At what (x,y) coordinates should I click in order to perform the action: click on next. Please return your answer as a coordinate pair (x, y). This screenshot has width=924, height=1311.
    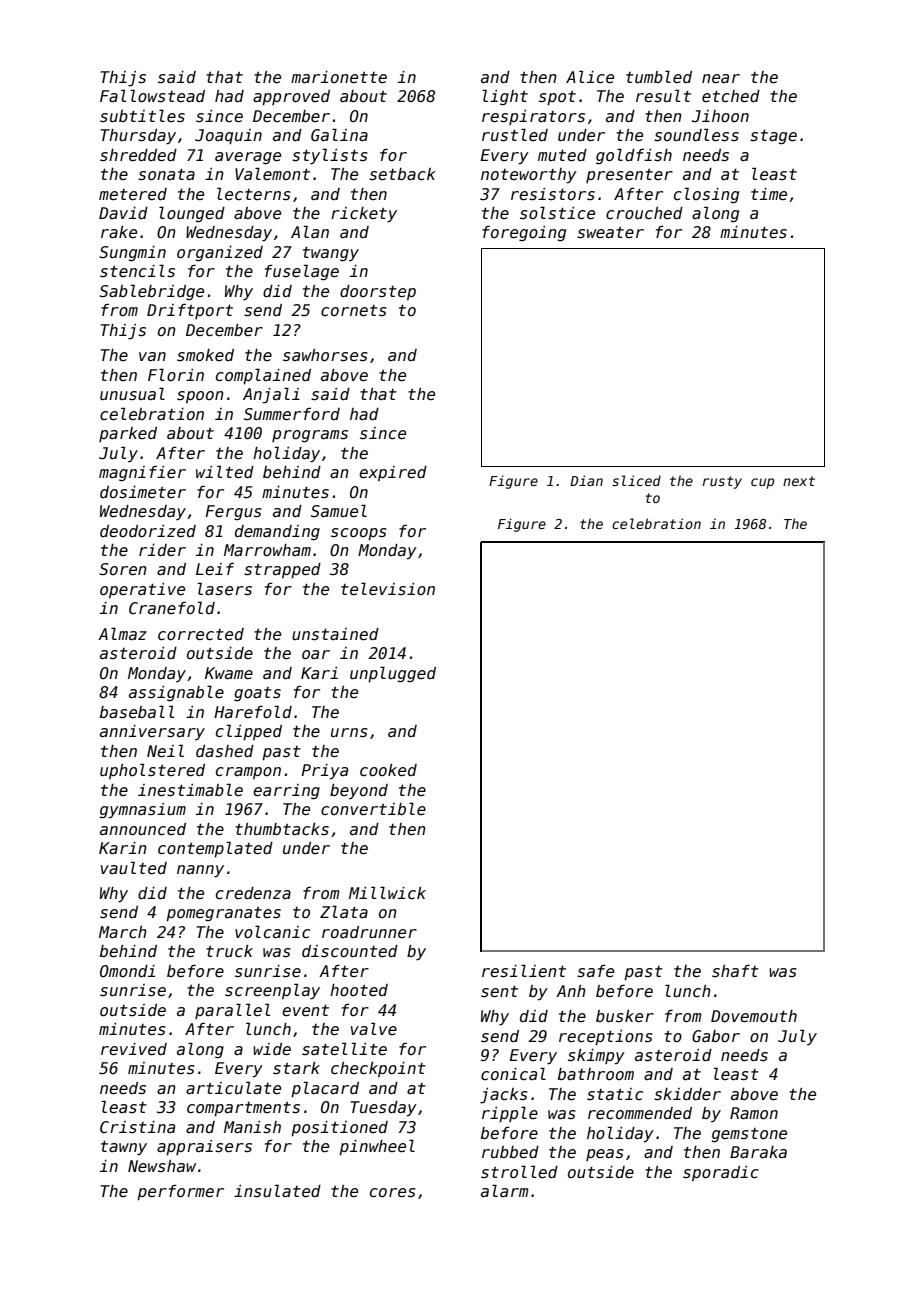
    Looking at the image, I should click on (799, 481).
